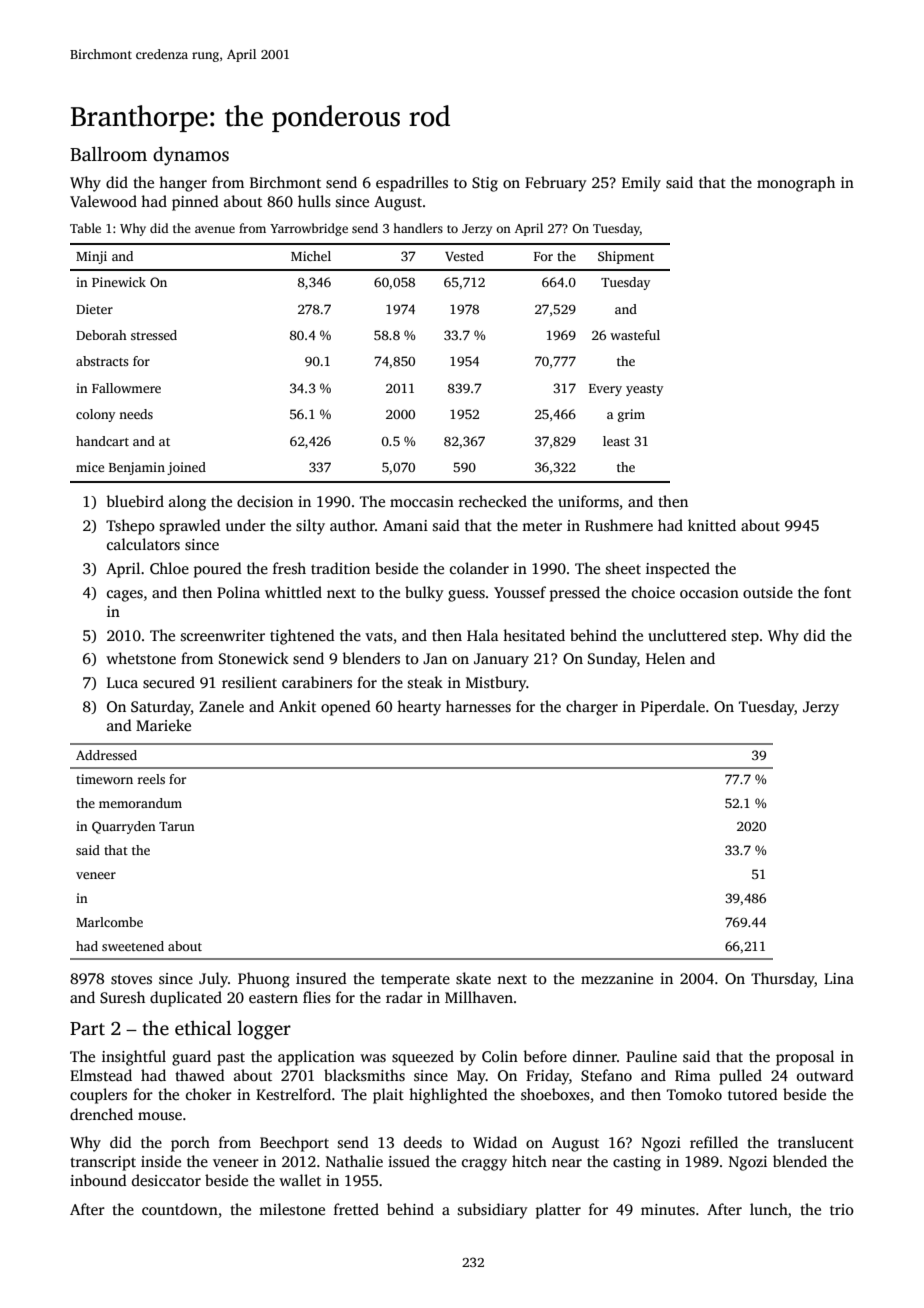 This screenshot has height=1308, width=924. I want to click on Thursday, so click(783, 980).
